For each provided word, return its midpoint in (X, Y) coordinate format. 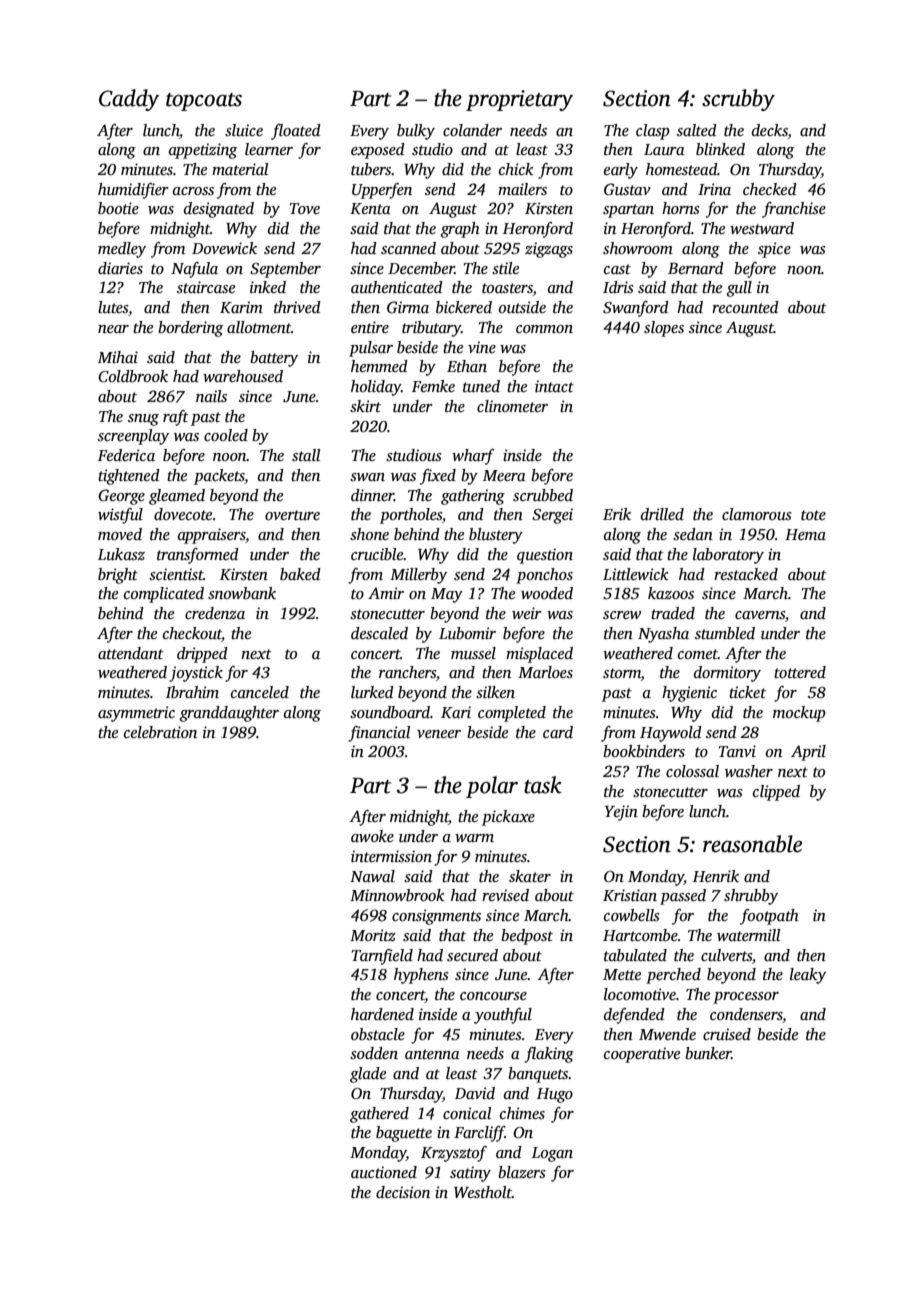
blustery (496, 536)
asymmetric (136, 714)
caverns (760, 615)
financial (379, 734)
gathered (379, 1115)
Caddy (129, 100)
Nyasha (663, 635)
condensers (746, 1015)
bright (118, 576)
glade (368, 1075)
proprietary (519, 100)
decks (770, 130)
